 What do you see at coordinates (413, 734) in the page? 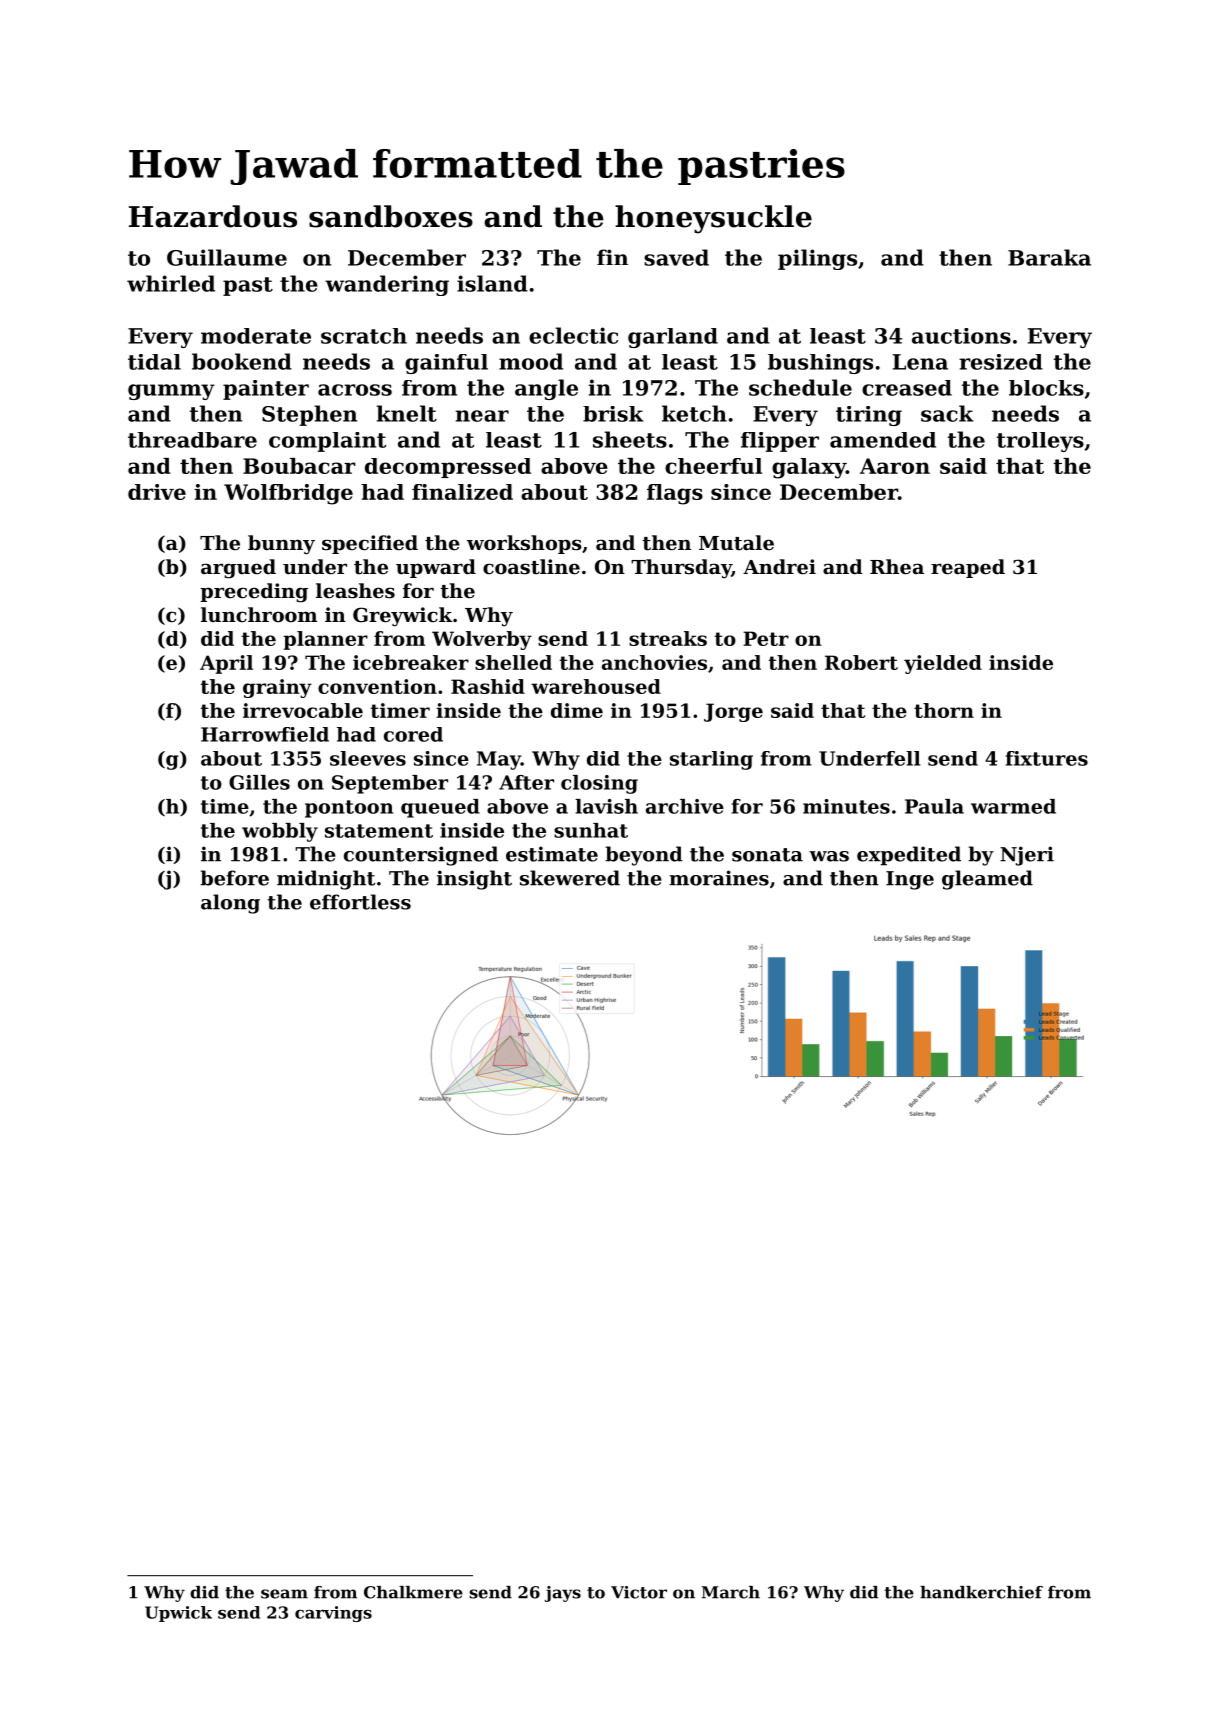
I see `cored` at bounding box center [413, 734].
